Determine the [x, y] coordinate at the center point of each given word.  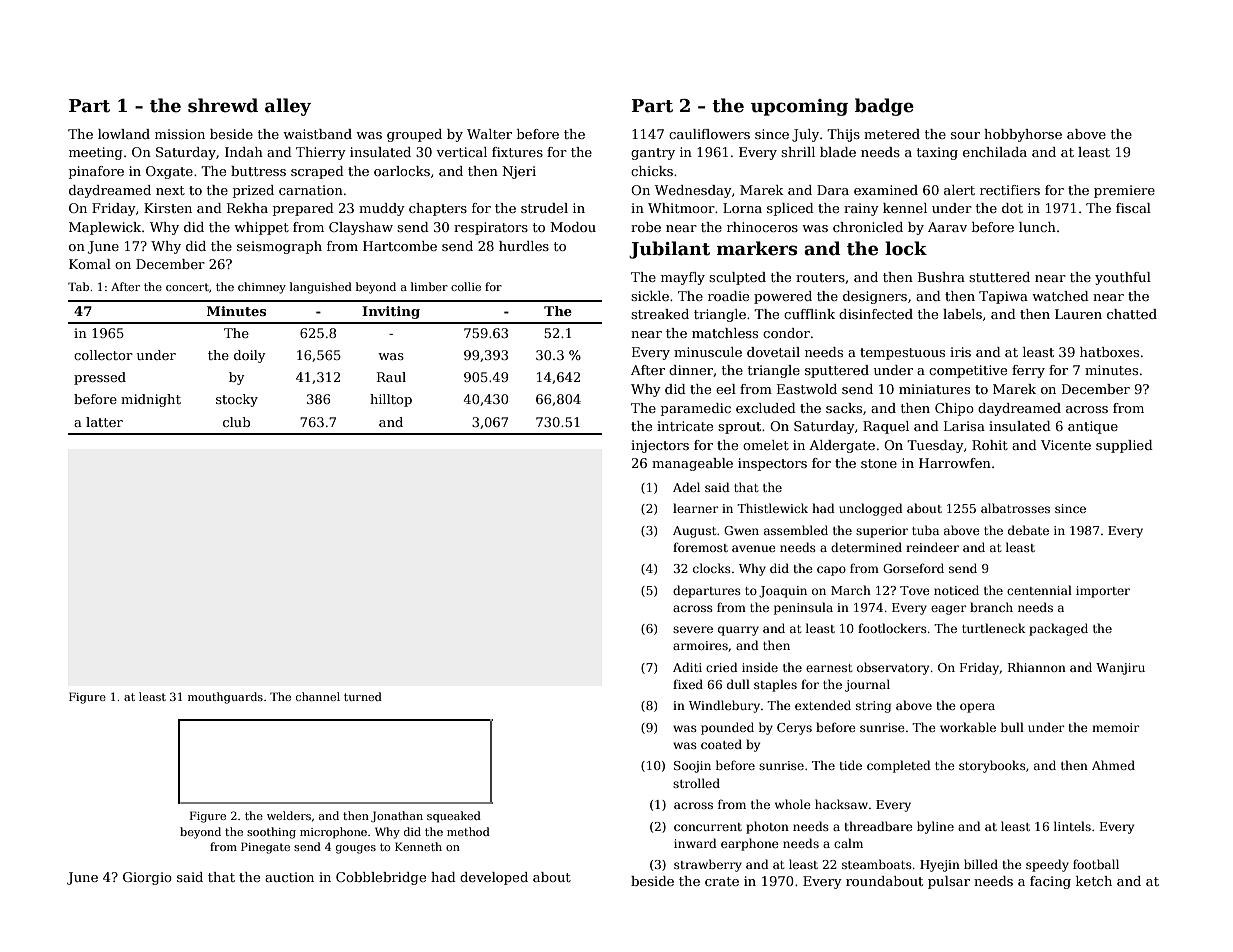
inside [760, 667]
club [236, 422]
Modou [573, 227]
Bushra [941, 277]
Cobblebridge [381, 878]
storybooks [992, 766]
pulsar [949, 882]
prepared [303, 209]
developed [494, 878]
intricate [685, 426]
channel [318, 696]
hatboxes [1109, 352]
